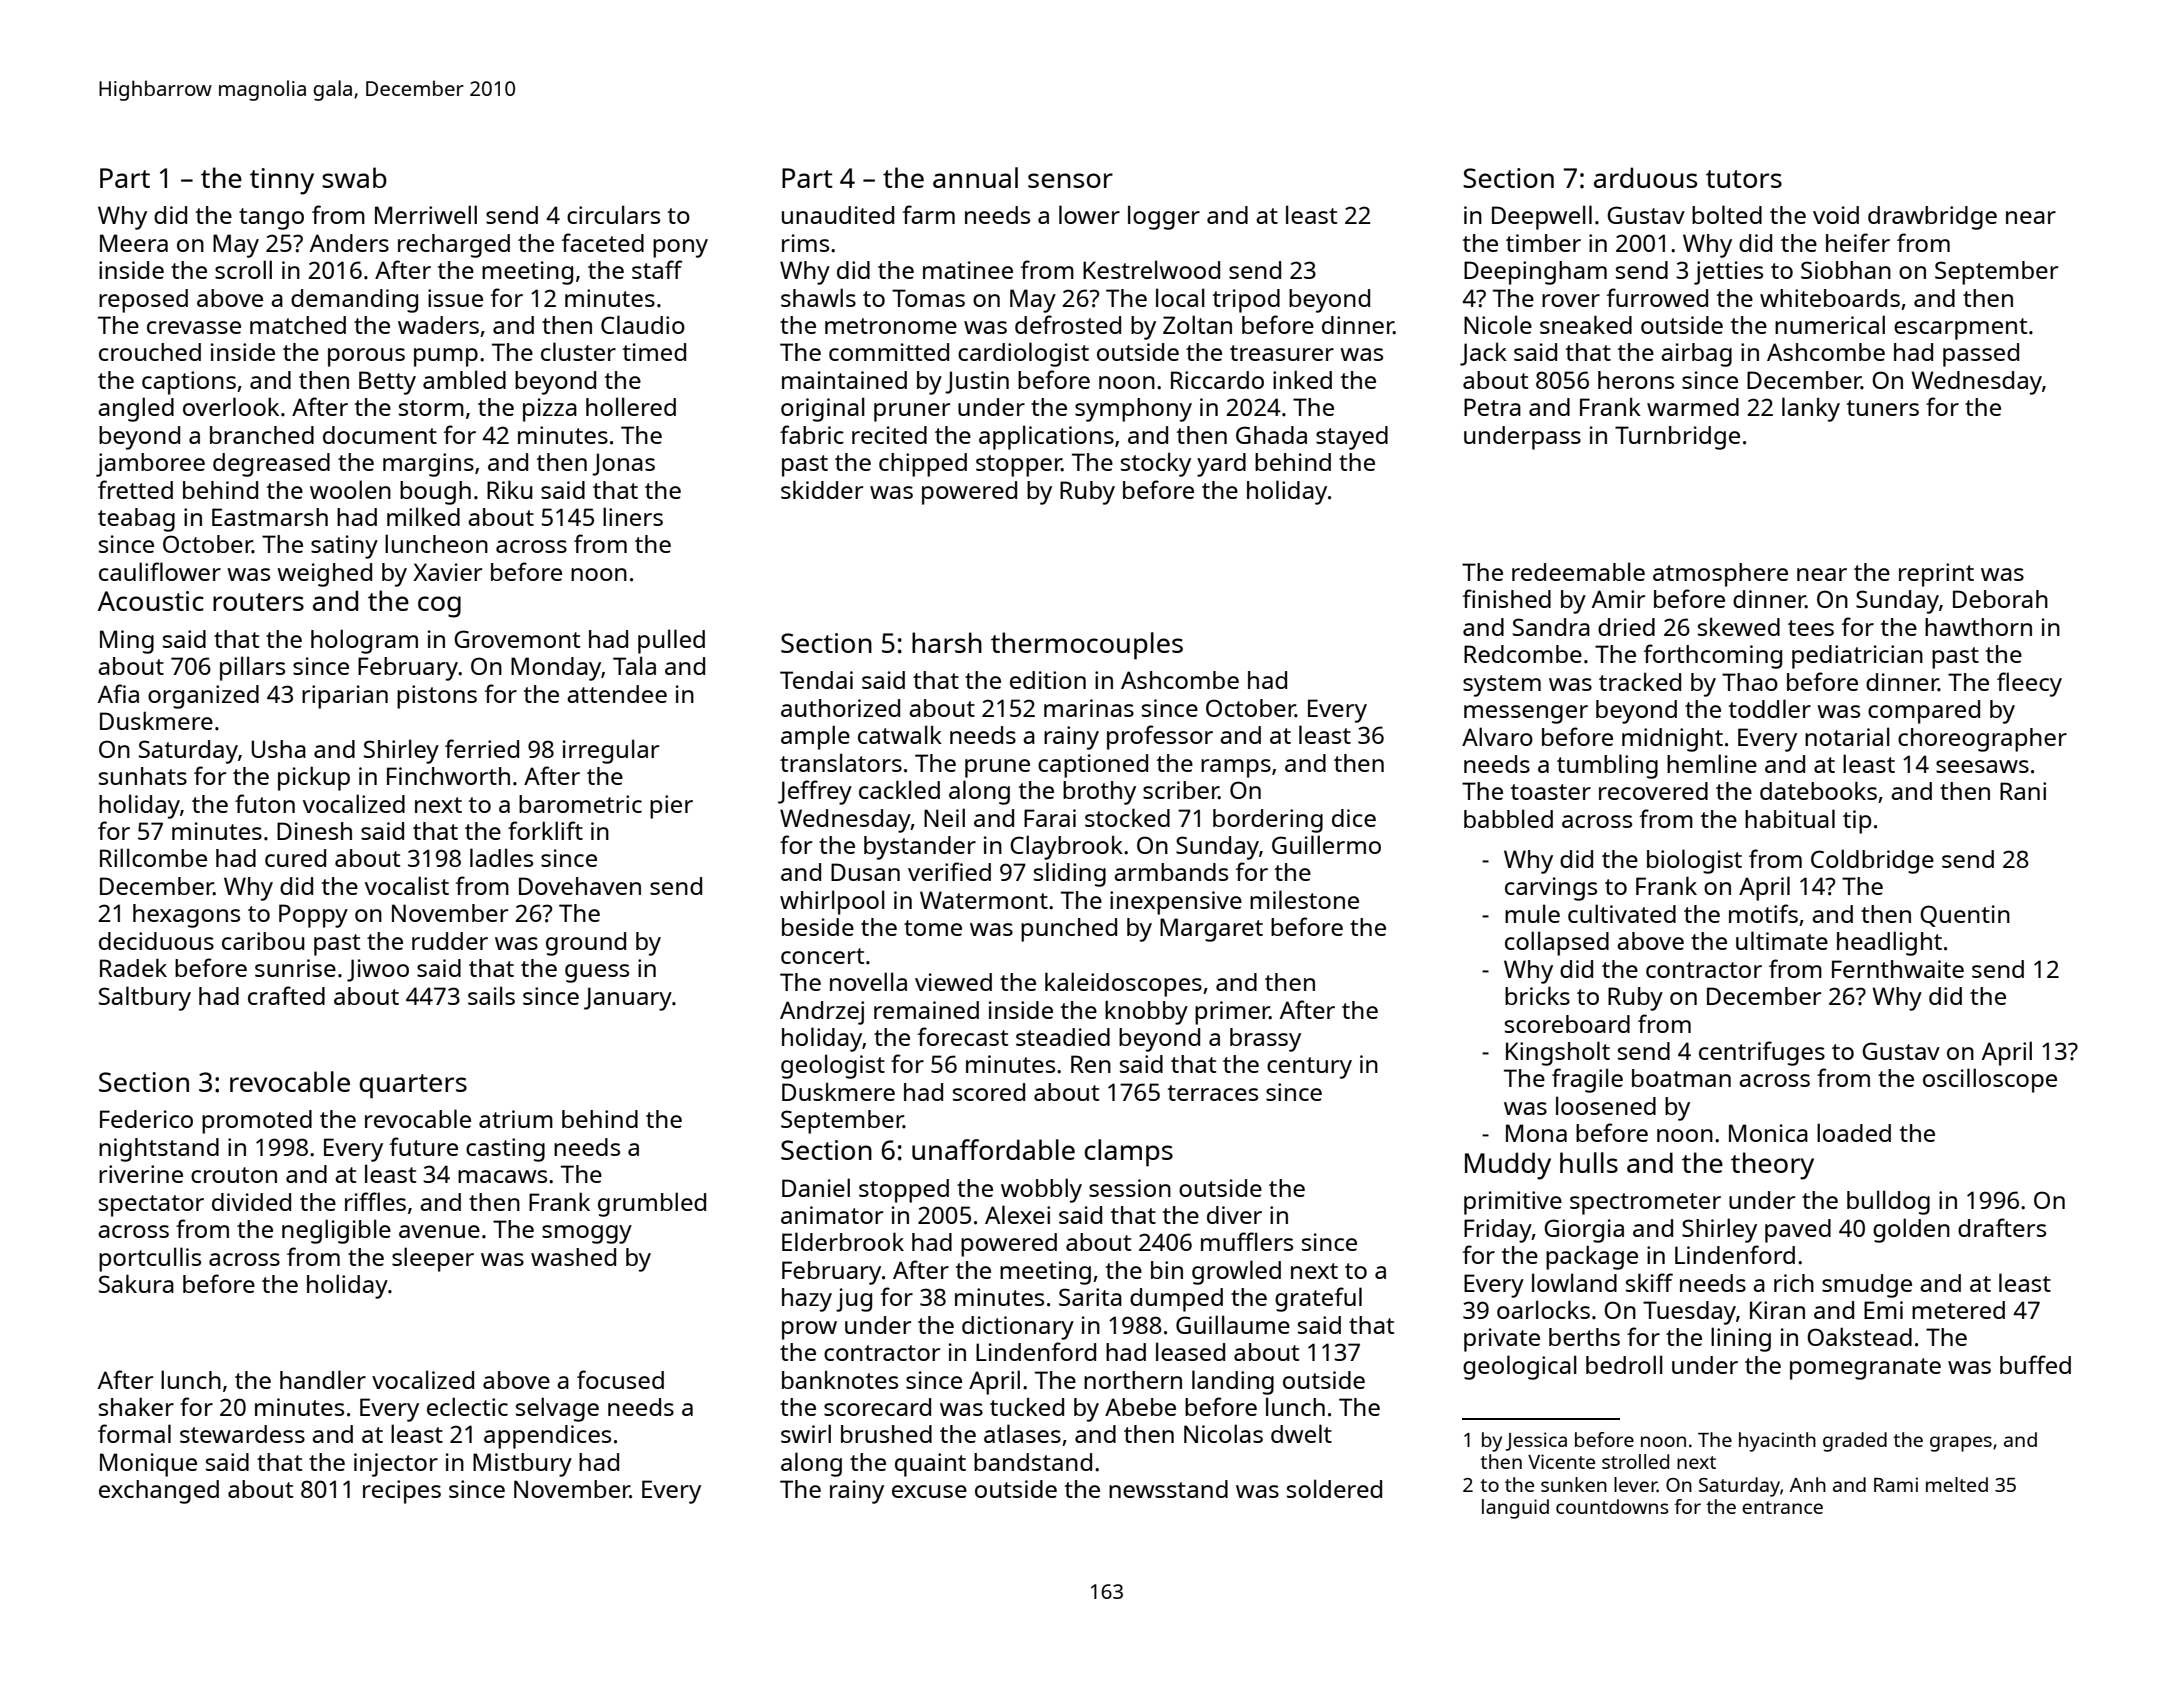  I want to click on messenger, so click(1526, 714).
